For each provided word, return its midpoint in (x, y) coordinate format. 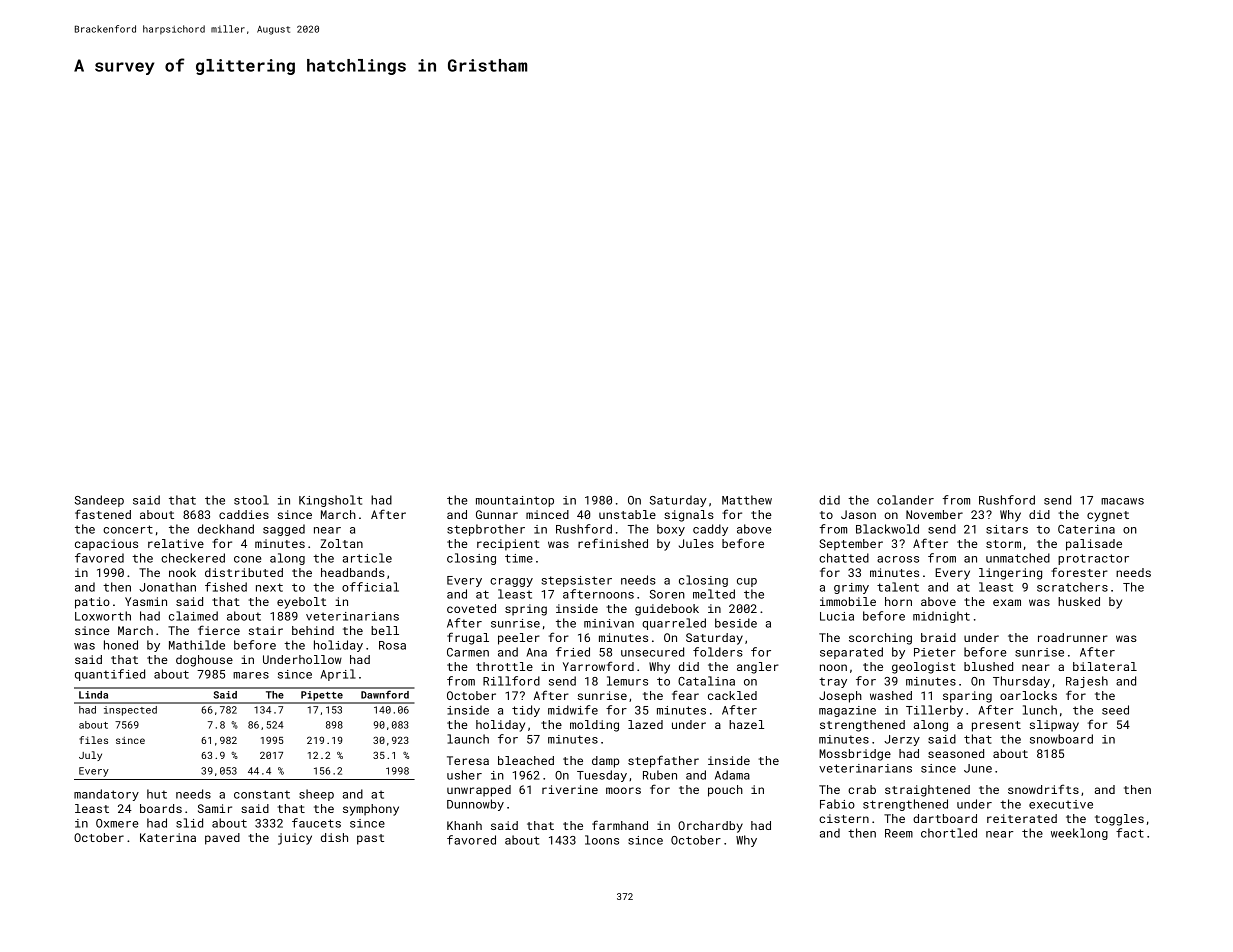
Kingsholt (330, 501)
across (898, 559)
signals (689, 516)
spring (526, 610)
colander (905, 500)
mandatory (106, 795)
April (338, 675)
